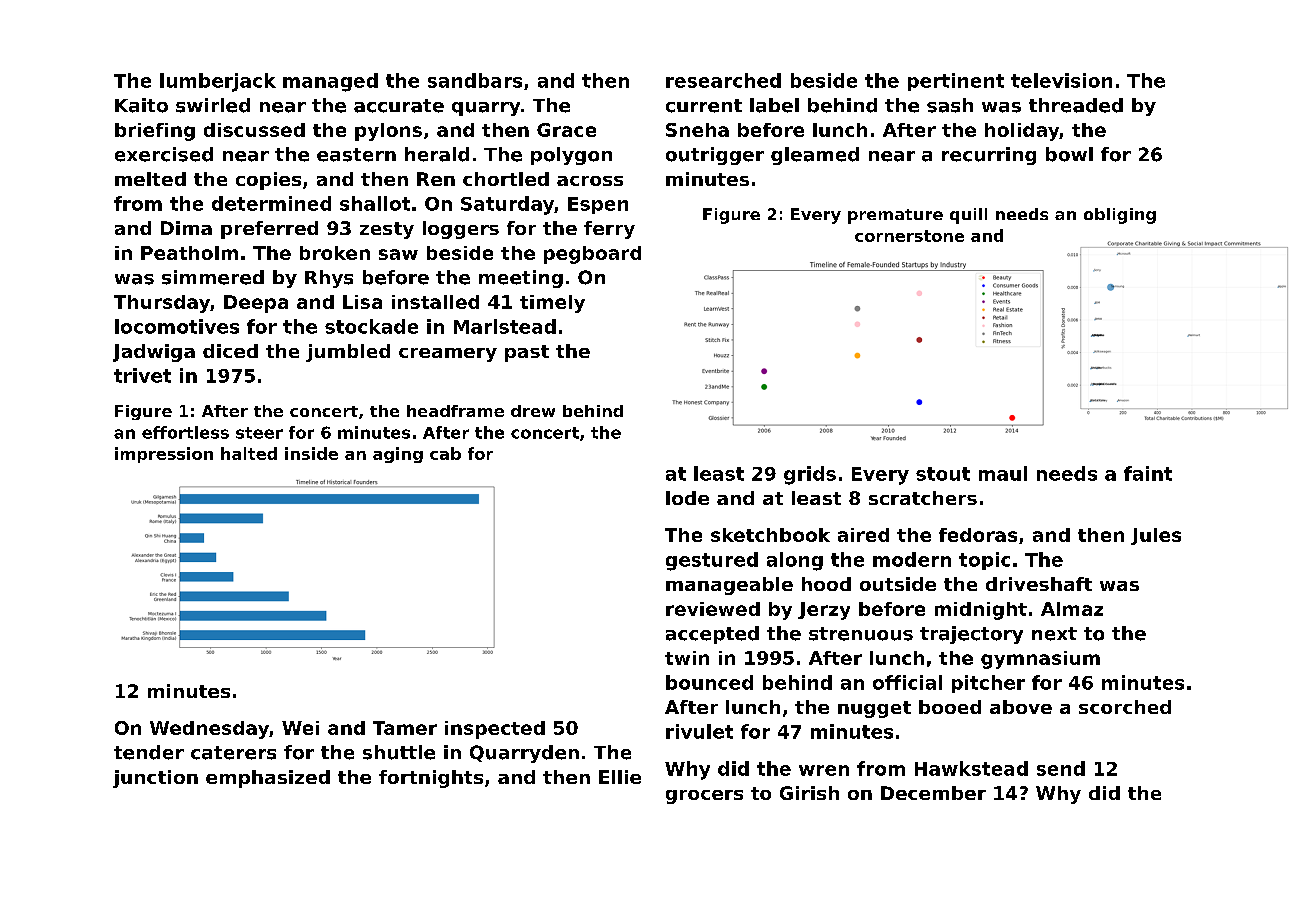 This document has width=1308, height=924. What do you see at coordinates (155, 779) in the document?
I see `junction` at bounding box center [155, 779].
